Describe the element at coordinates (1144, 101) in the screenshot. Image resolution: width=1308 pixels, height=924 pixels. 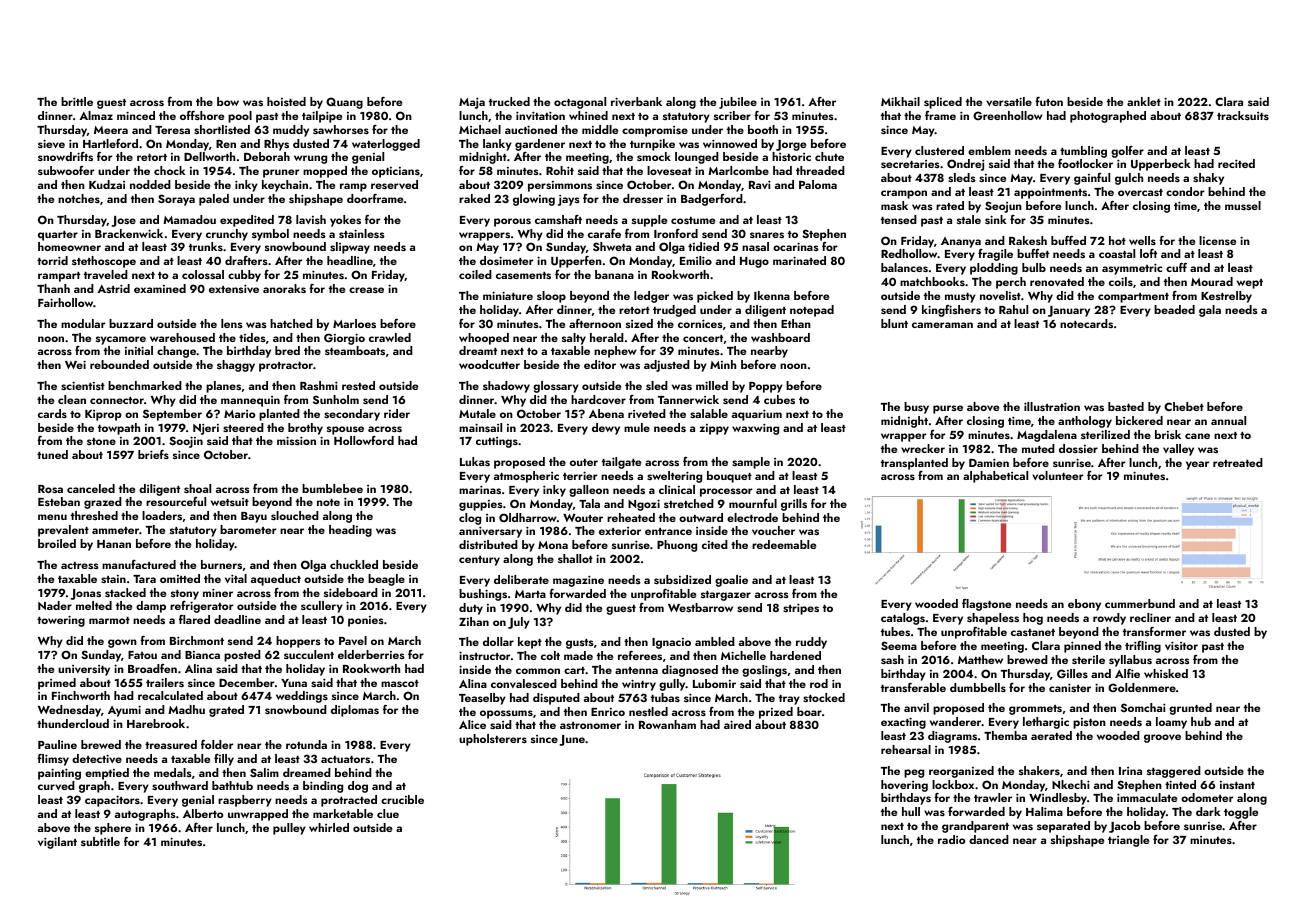
I see `anklet` at that location.
